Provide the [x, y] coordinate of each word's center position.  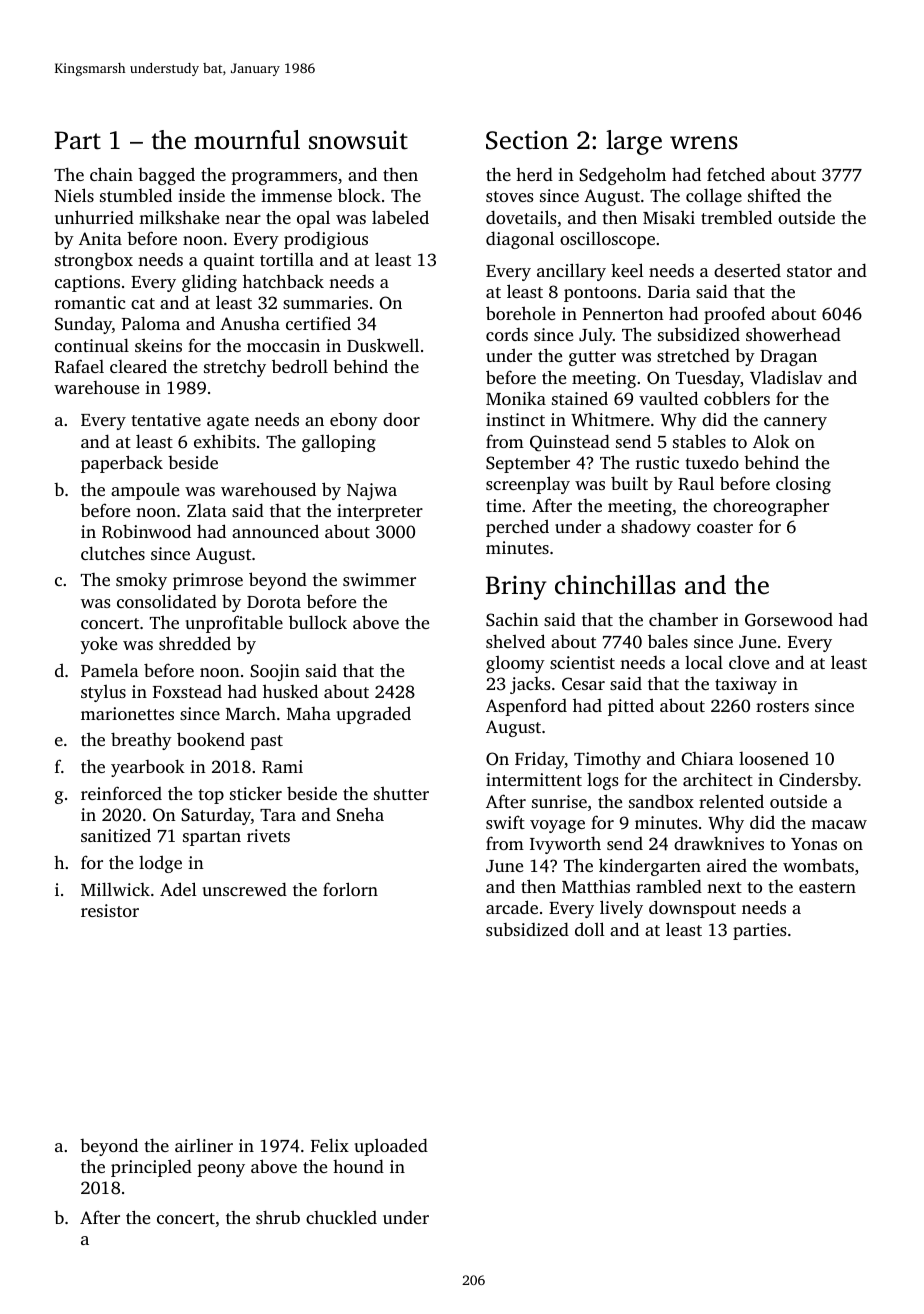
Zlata [207, 510]
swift [505, 822]
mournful [247, 140]
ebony [354, 421]
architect [718, 779]
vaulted [668, 398]
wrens [704, 143]
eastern [827, 887]
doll [590, 929]
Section [527, 140]
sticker [256, 793]
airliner [204, 1145]
